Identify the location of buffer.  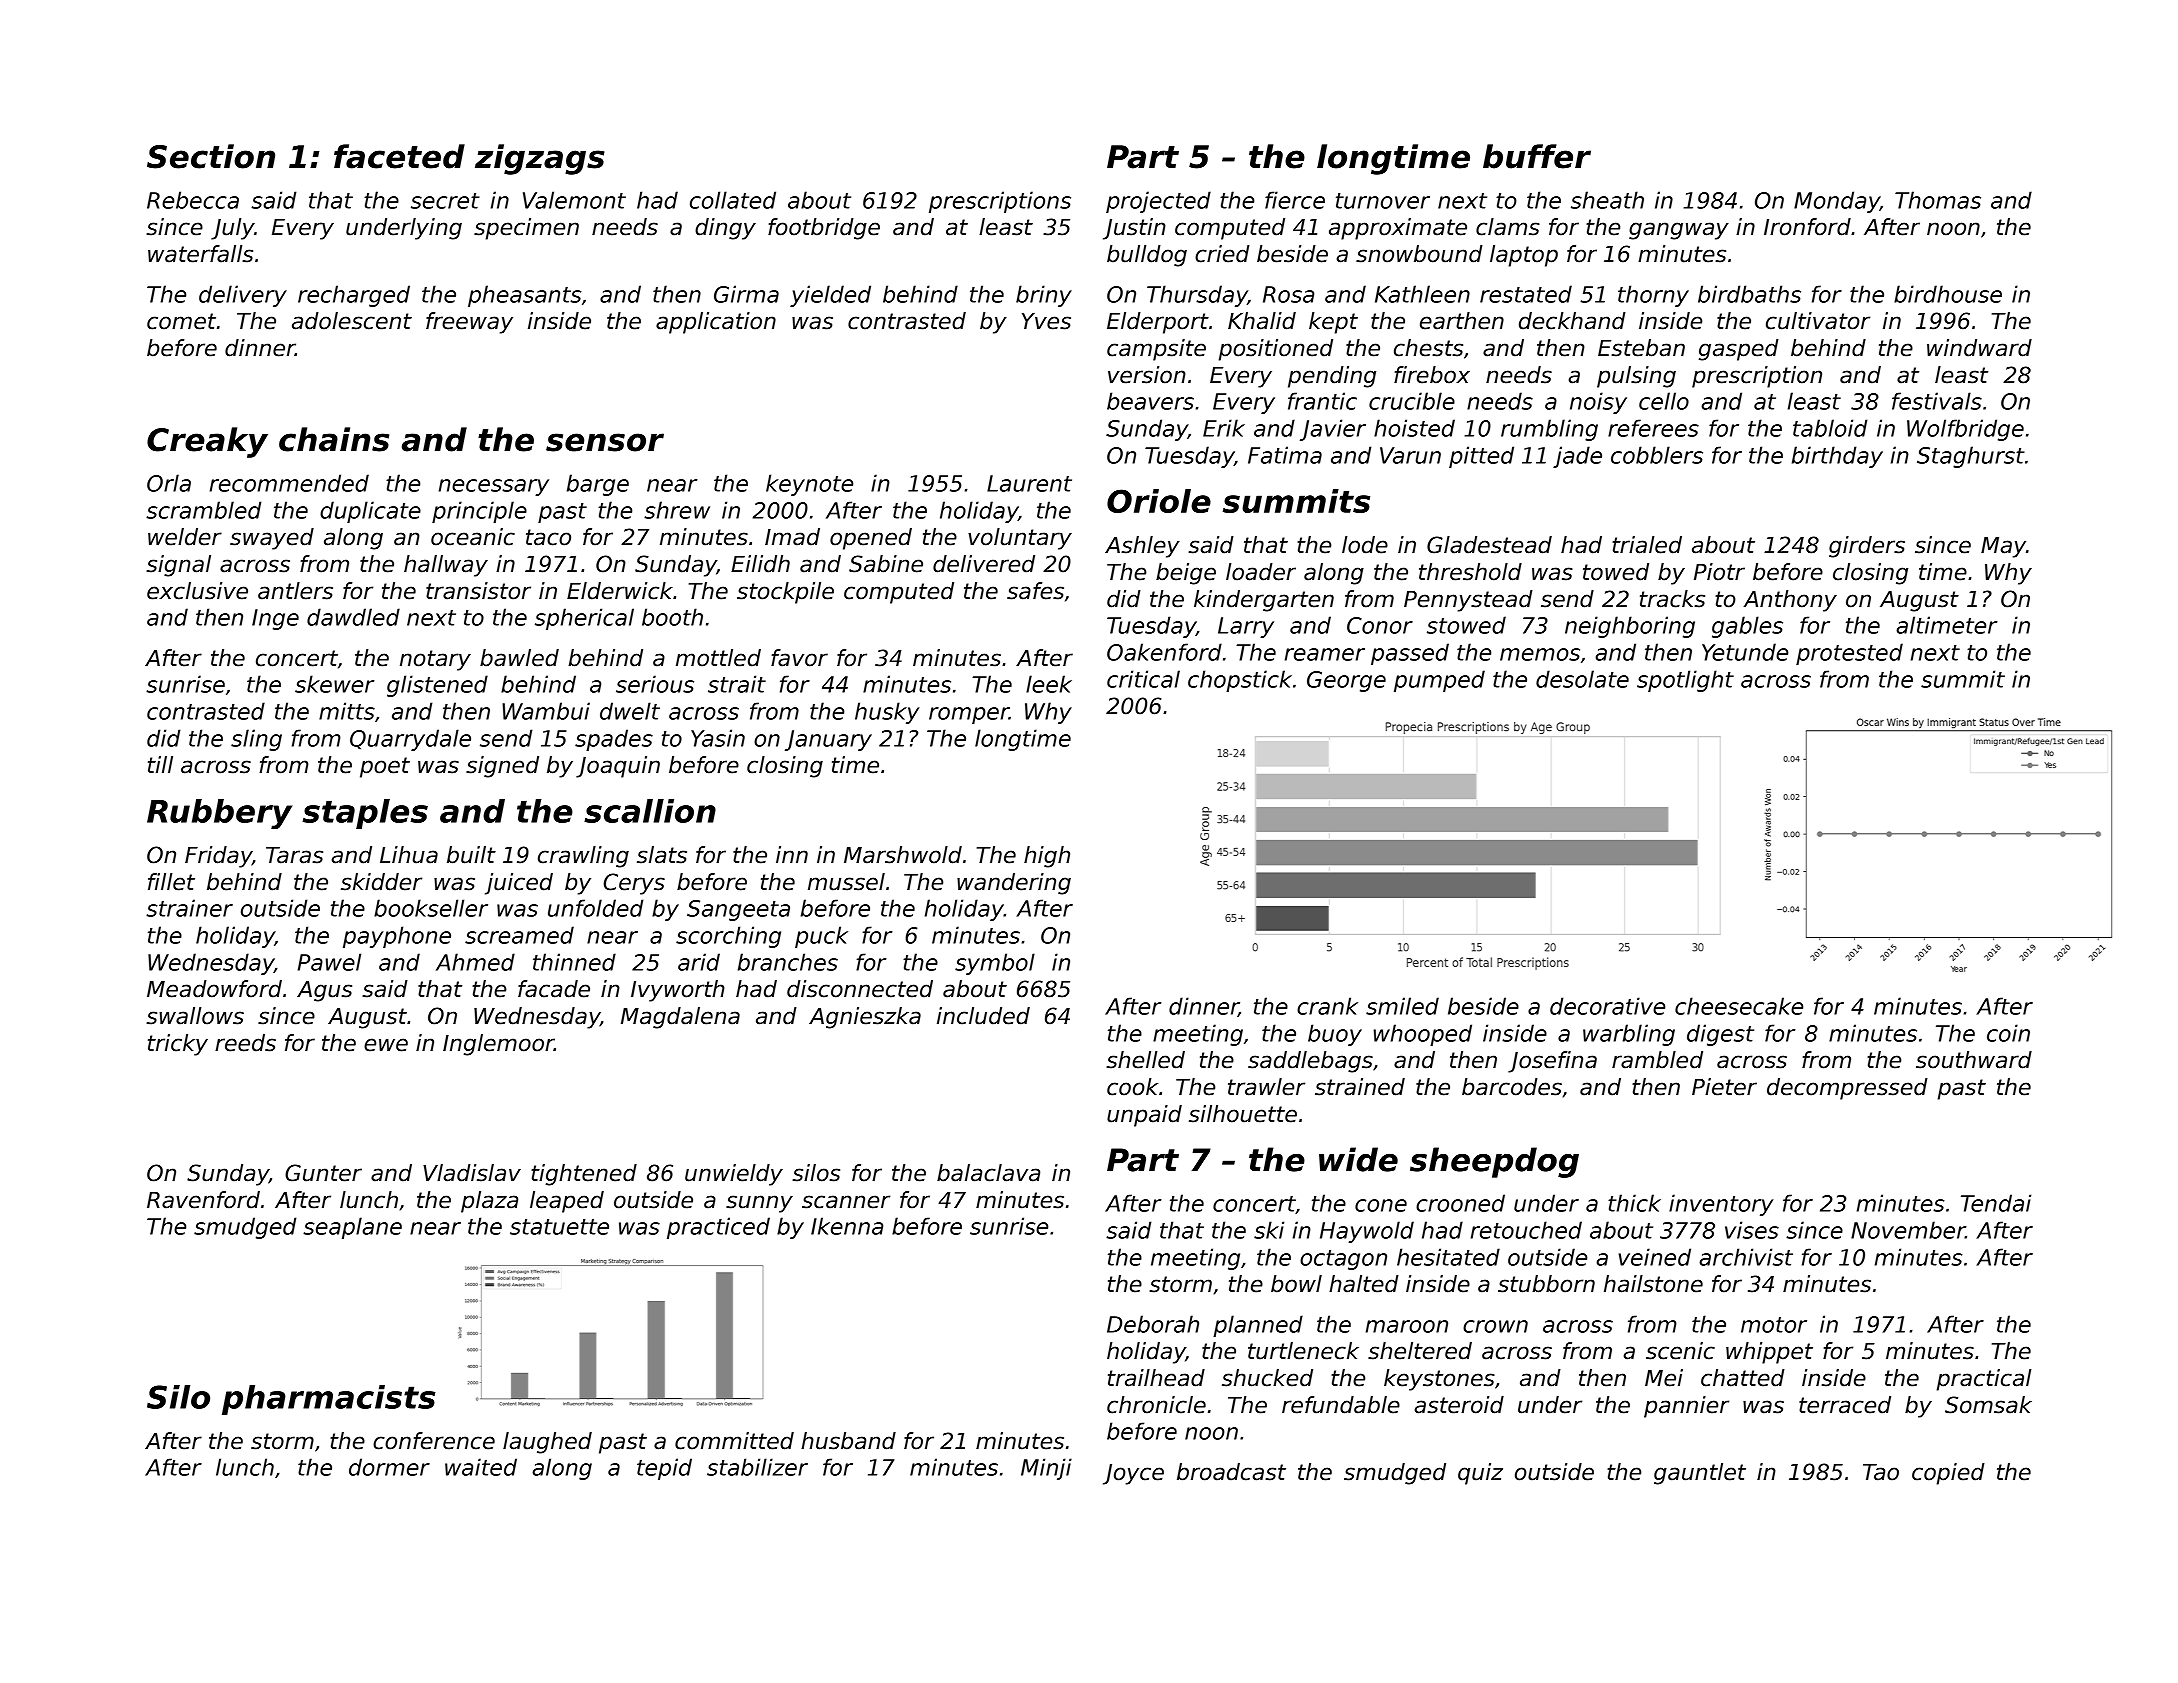
(1537, 156).
